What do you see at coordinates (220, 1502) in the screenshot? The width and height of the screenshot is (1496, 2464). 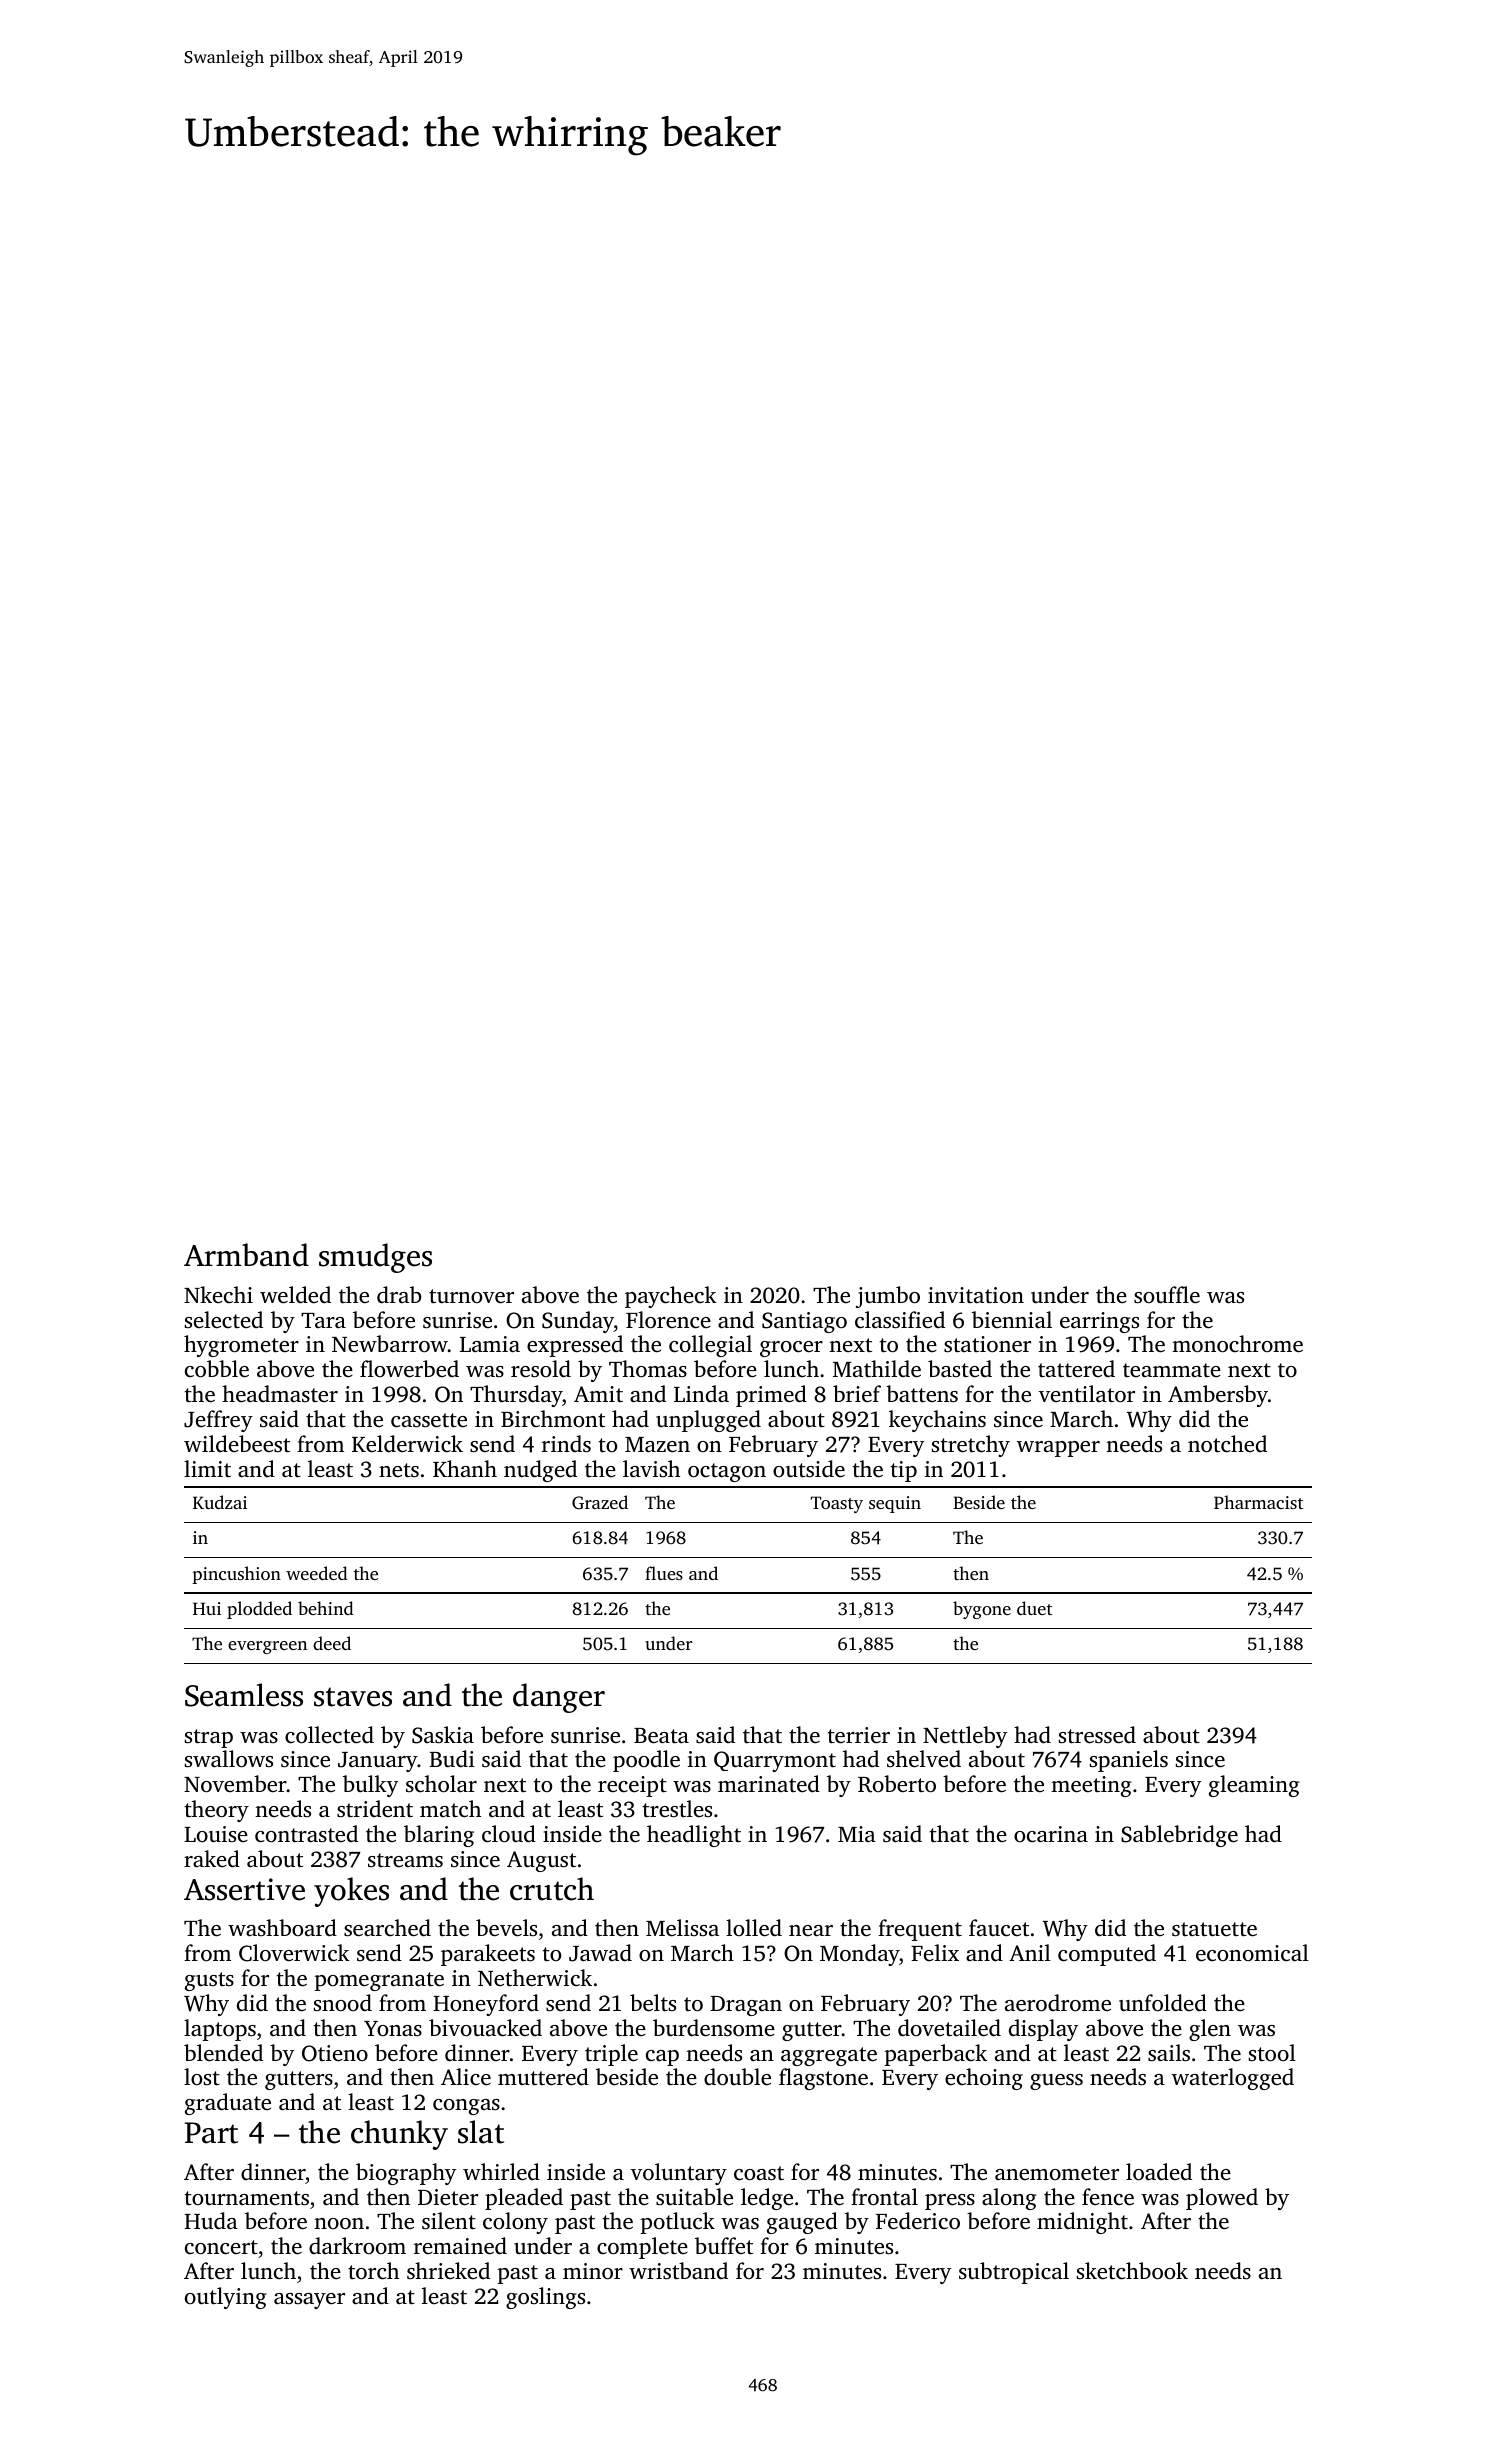 I see `Kudzai` at bounding box center [220, 1502].
